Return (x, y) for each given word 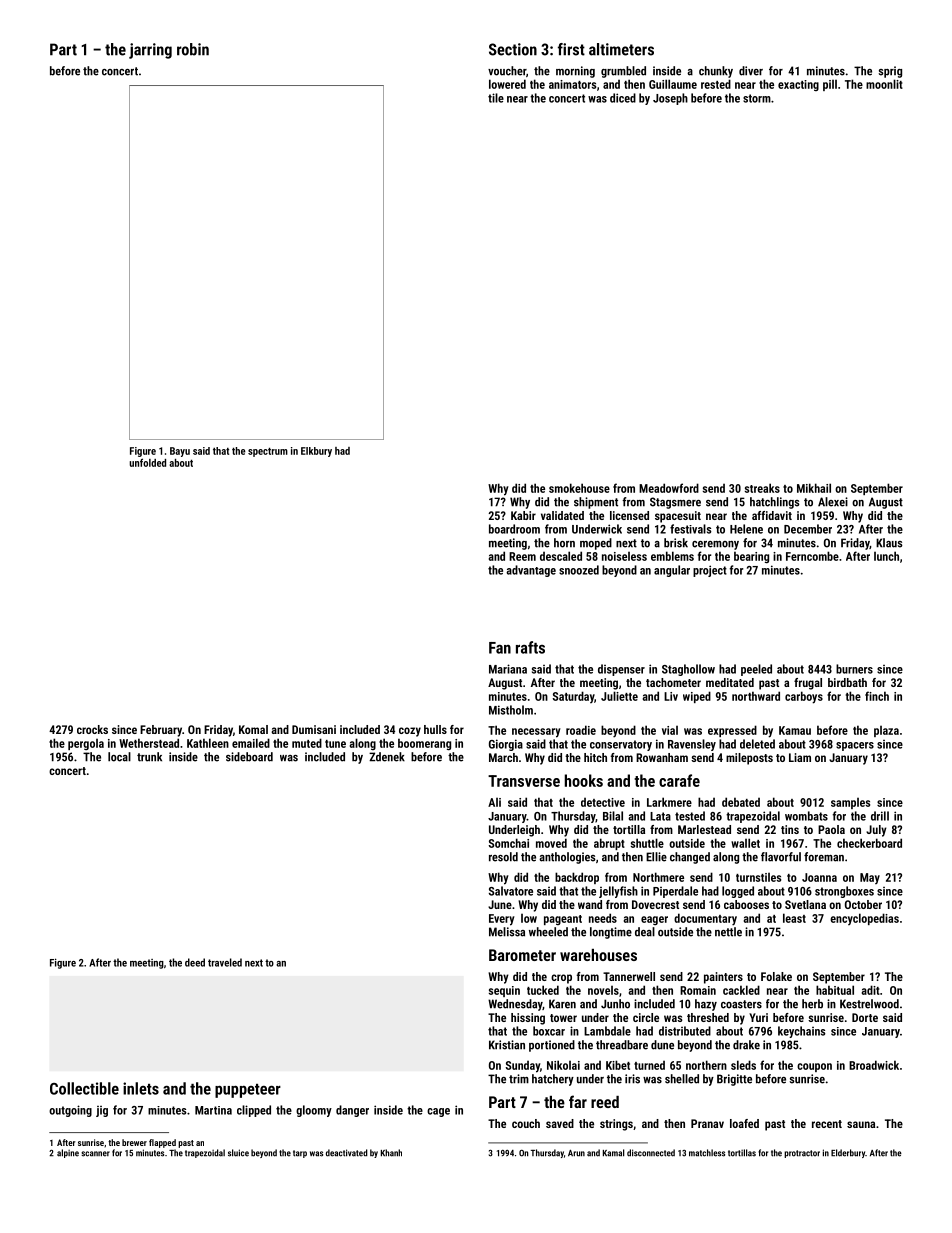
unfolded (147, 462)
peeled (756, 670)
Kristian (507, 1045)
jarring (150, 51)
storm (757, 98)
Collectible (84, 1088)
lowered (507, 84)
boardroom (514, 529)
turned (649, 1065)
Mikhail (814, 488)
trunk (149, 757)
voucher (507, 71)
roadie (581, 730)
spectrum (268, 452)
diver (751, 71)
